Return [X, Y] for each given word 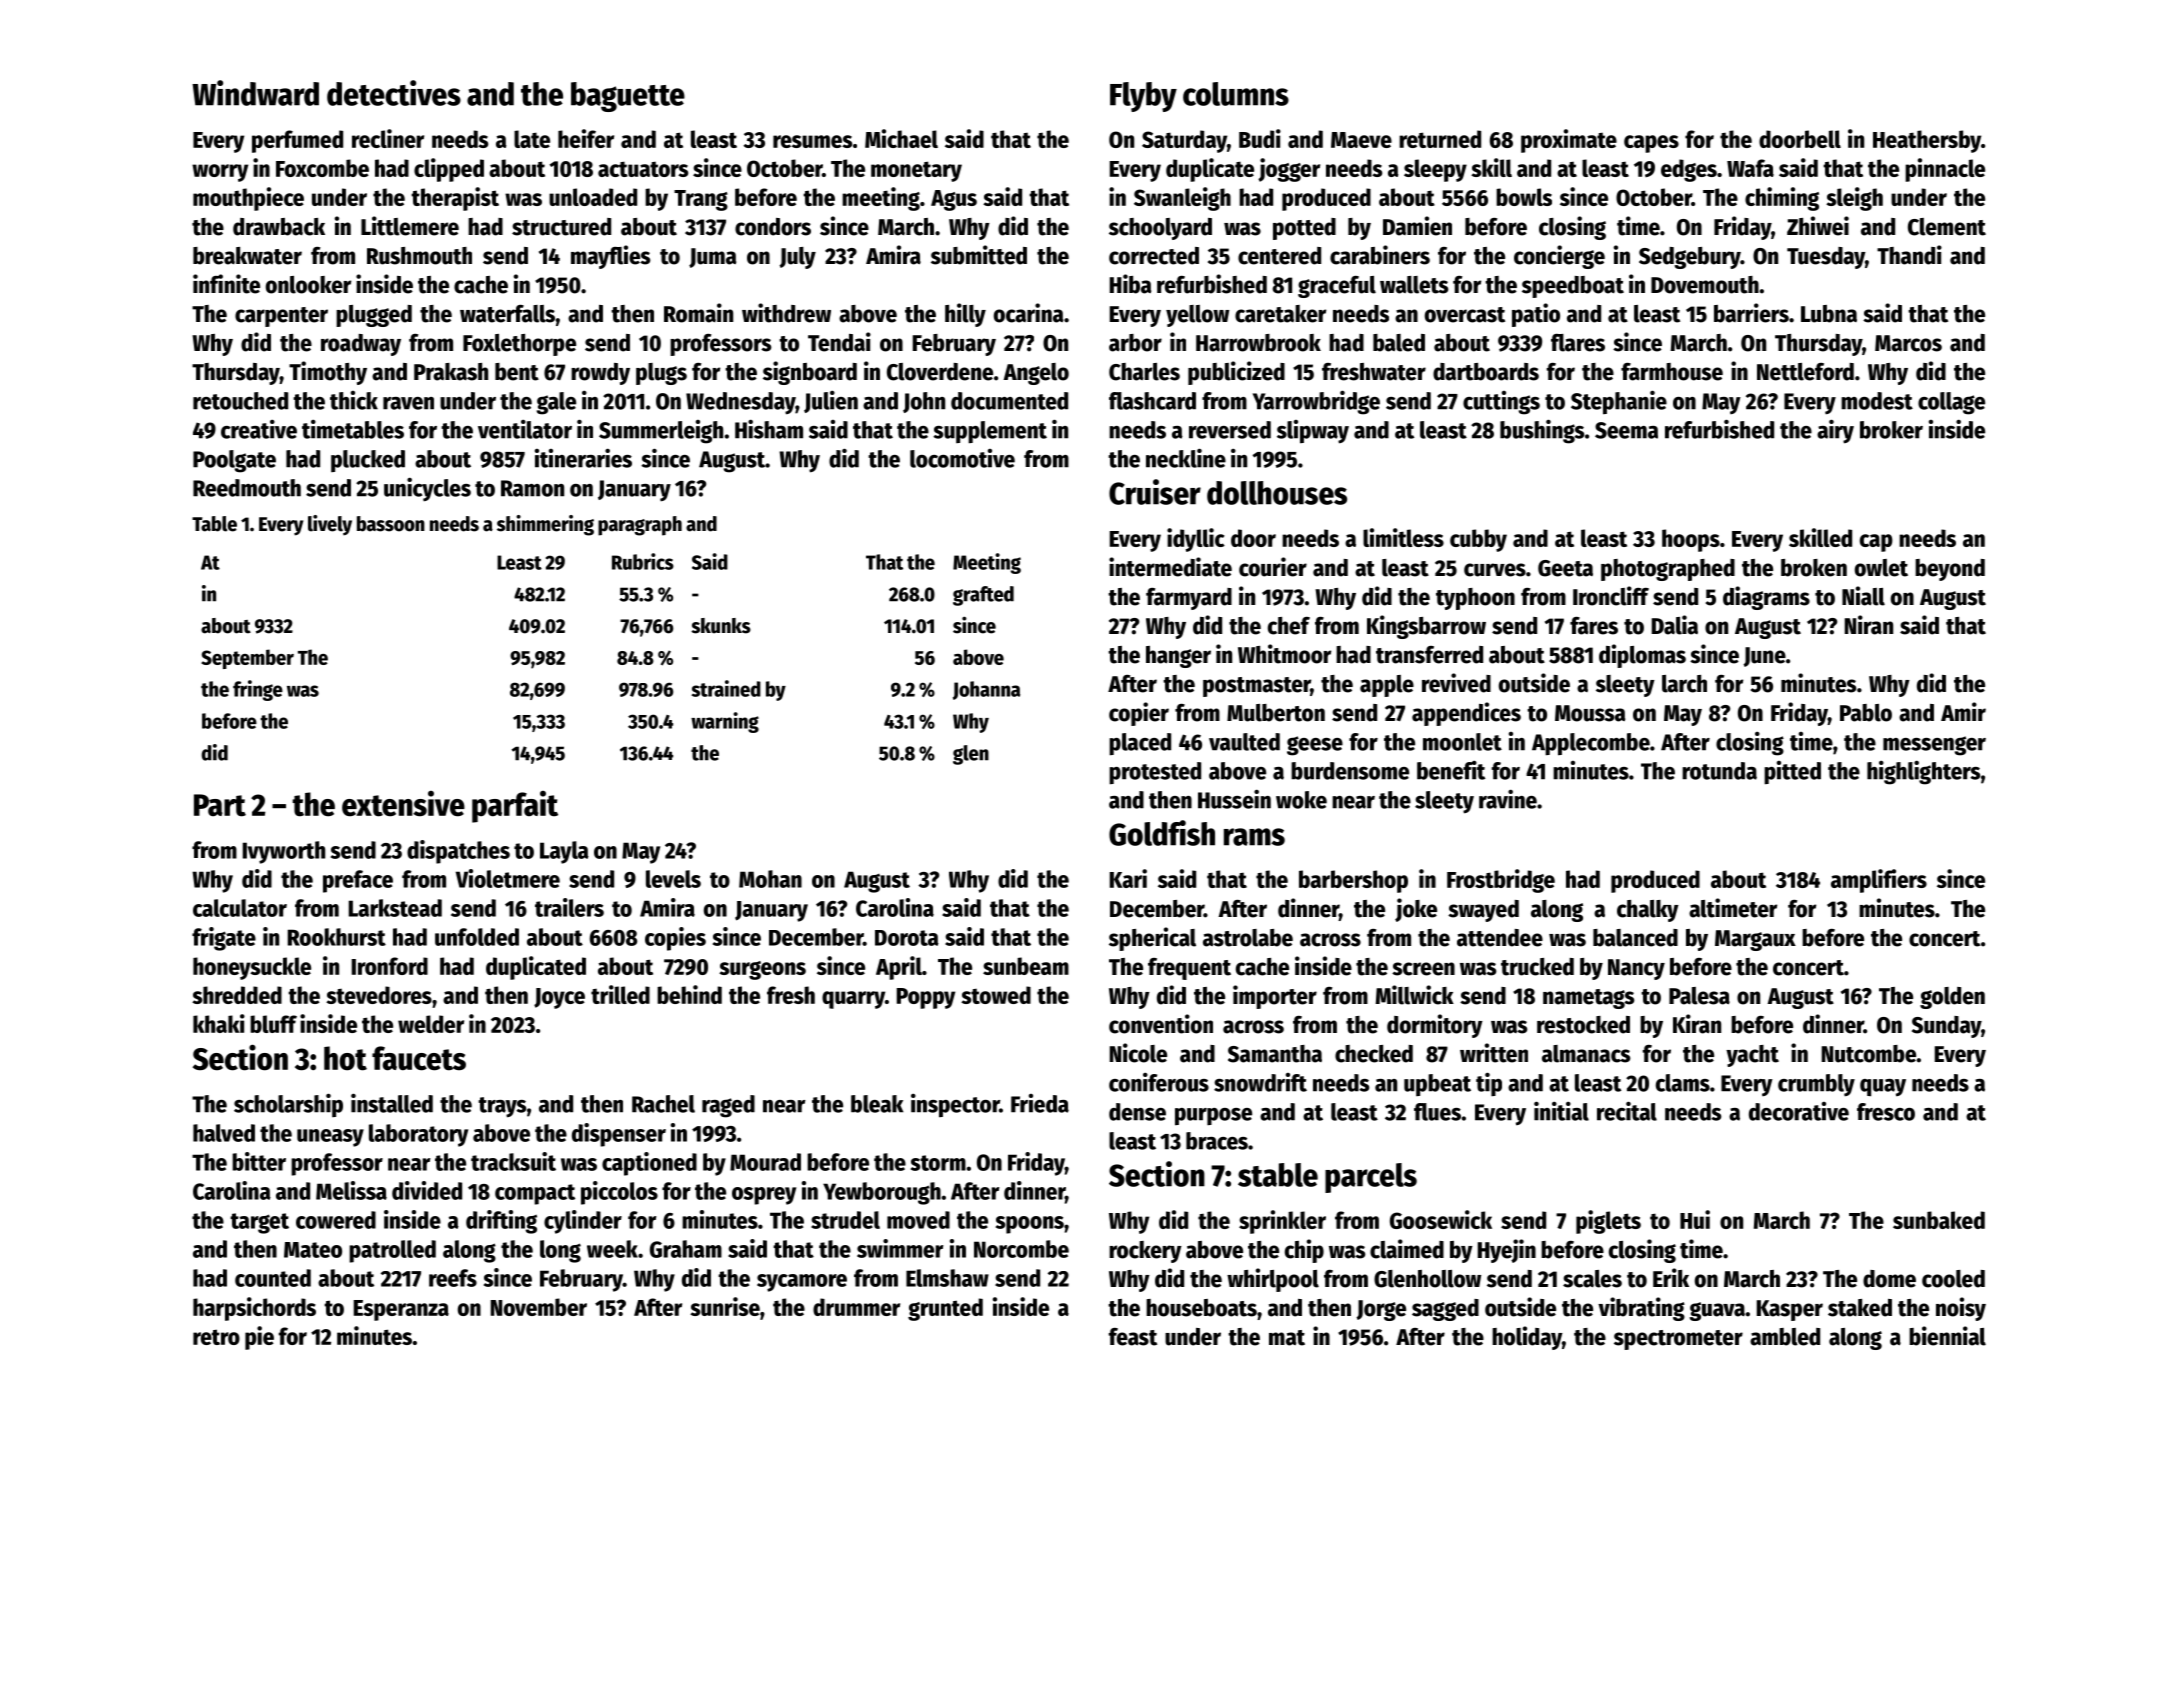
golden [1952, 998]
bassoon [391, 524]
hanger [1178, 657]
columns [1236, 94]
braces [1217, 1141]
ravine [1508, 799]
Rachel [663, 1104]
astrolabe [1248, 938]
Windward [255, 93]
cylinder [583, 1222]
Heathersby [1927, 141]
